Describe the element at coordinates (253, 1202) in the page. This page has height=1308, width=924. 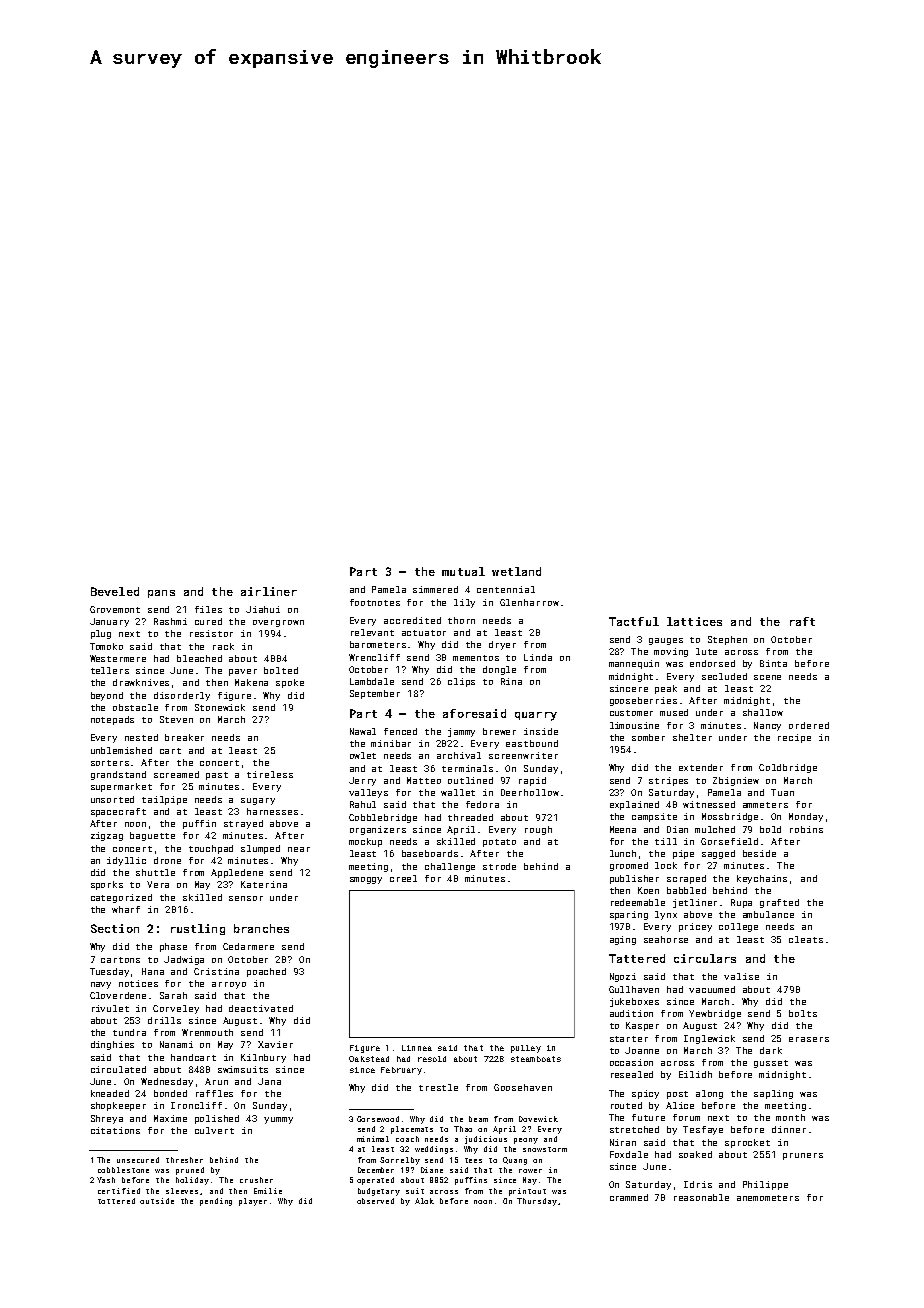
I see `player` at that location.
